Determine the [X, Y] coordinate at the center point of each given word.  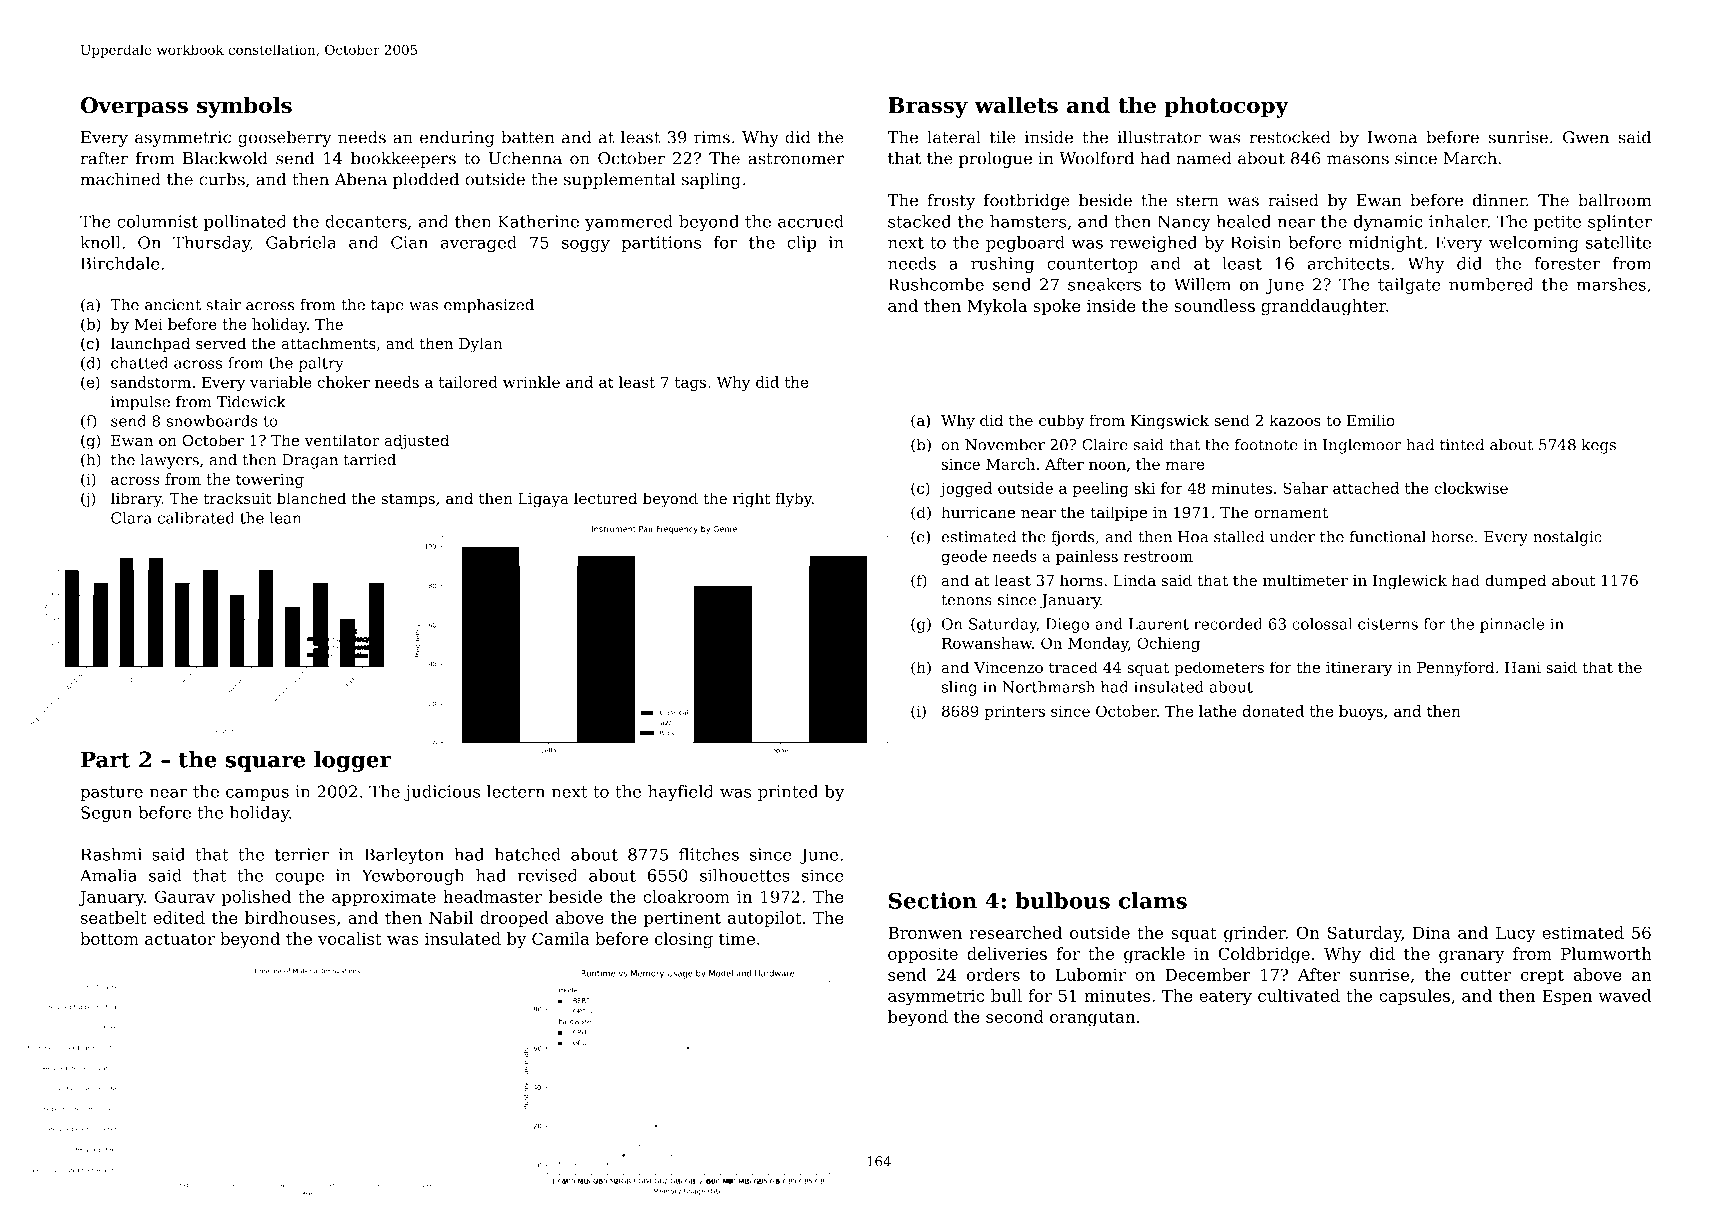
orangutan [1092, 1019]
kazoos [1295, 420]
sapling [711, 181]
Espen [1567, 997]
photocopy [1226, 107]
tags [690, 384]
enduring [457, 139]
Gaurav [185, 896]
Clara [131, 518]
